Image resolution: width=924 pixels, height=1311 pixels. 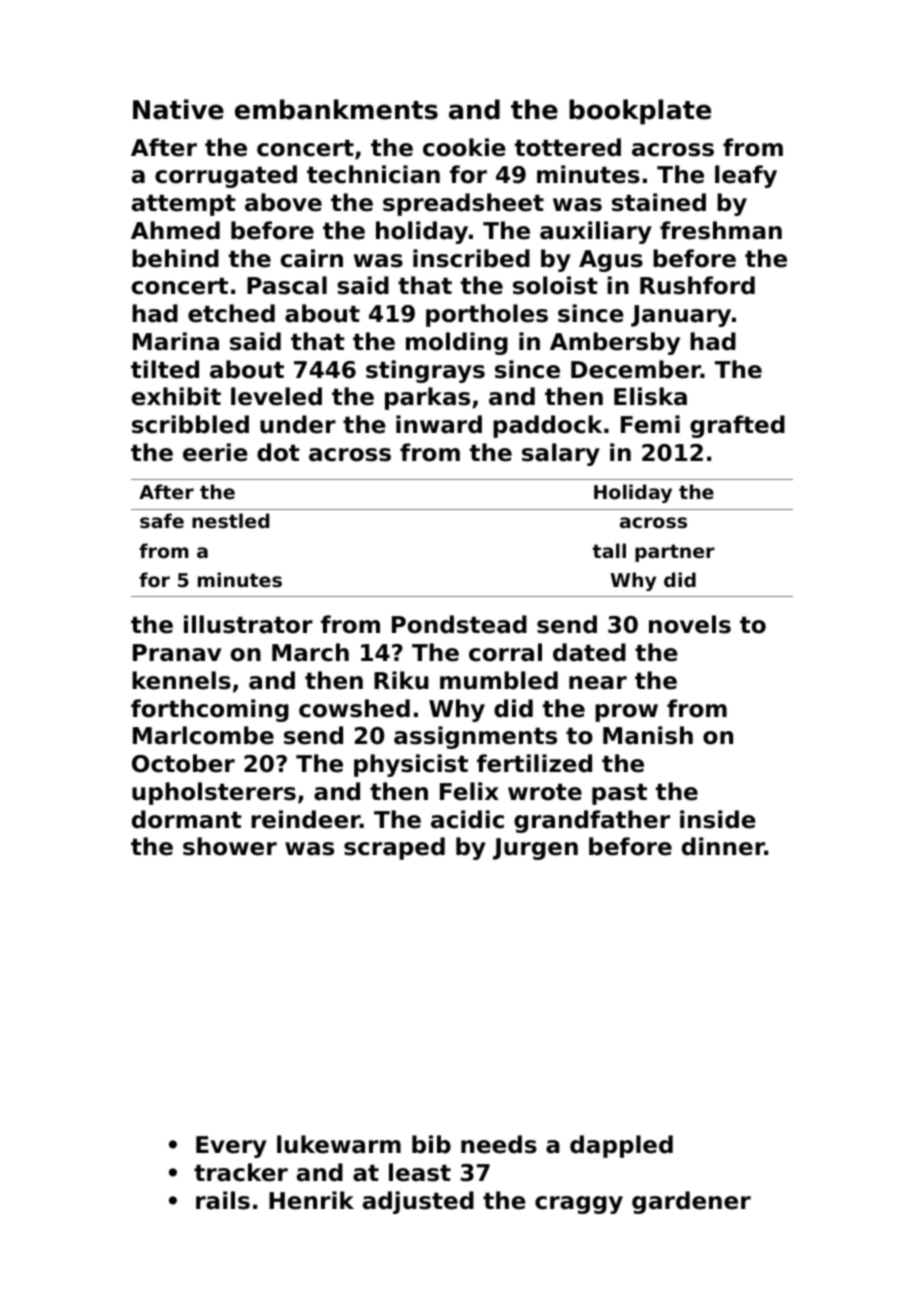 I want to click on tilted, so click(x=165, y=369).
